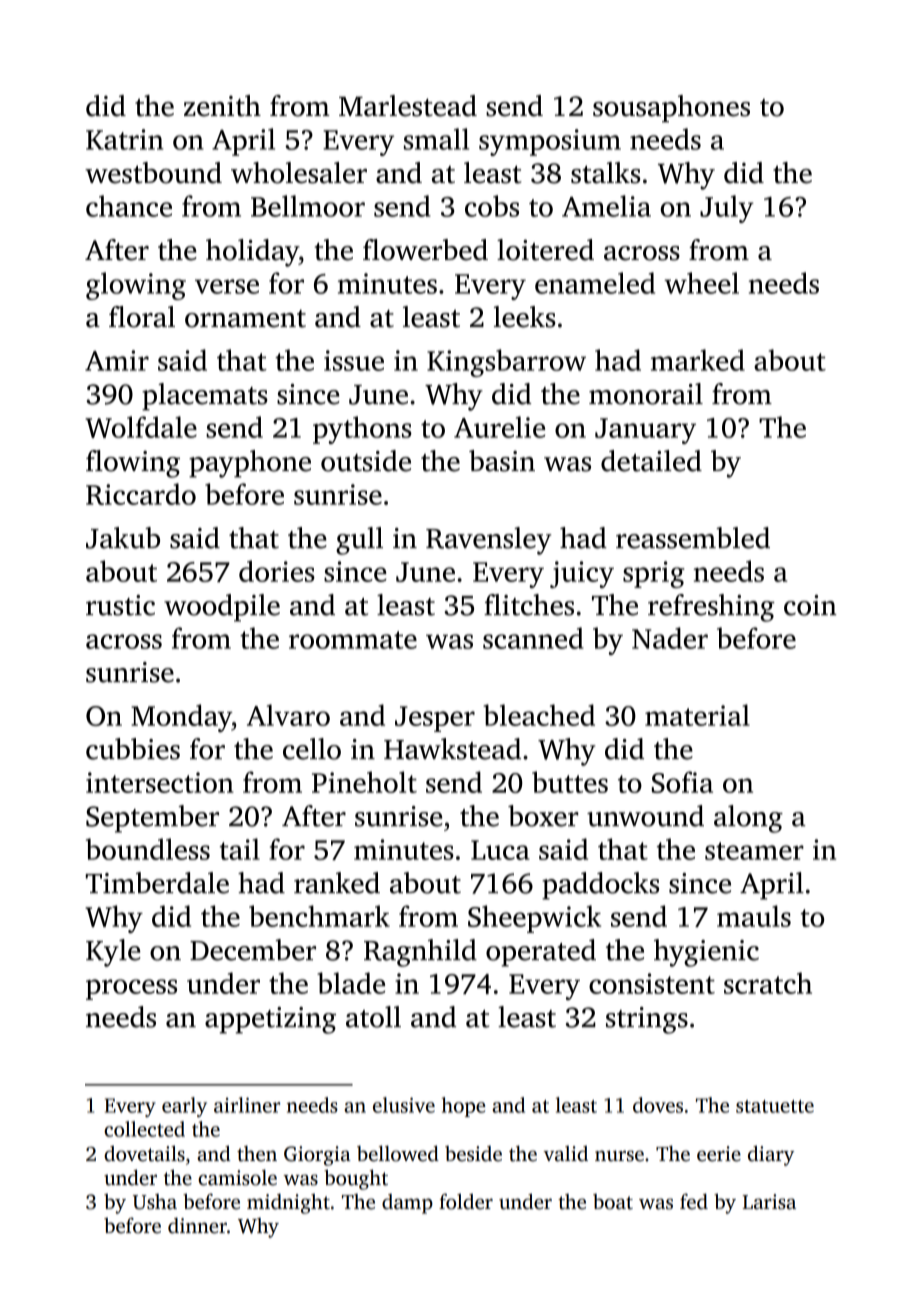 Image resolution: width=924 pixels, height=1311 pixels. What do you see at coordinates (184, 1107) in the screenshot?
I see `early` at bounding box center [184, 1107].
